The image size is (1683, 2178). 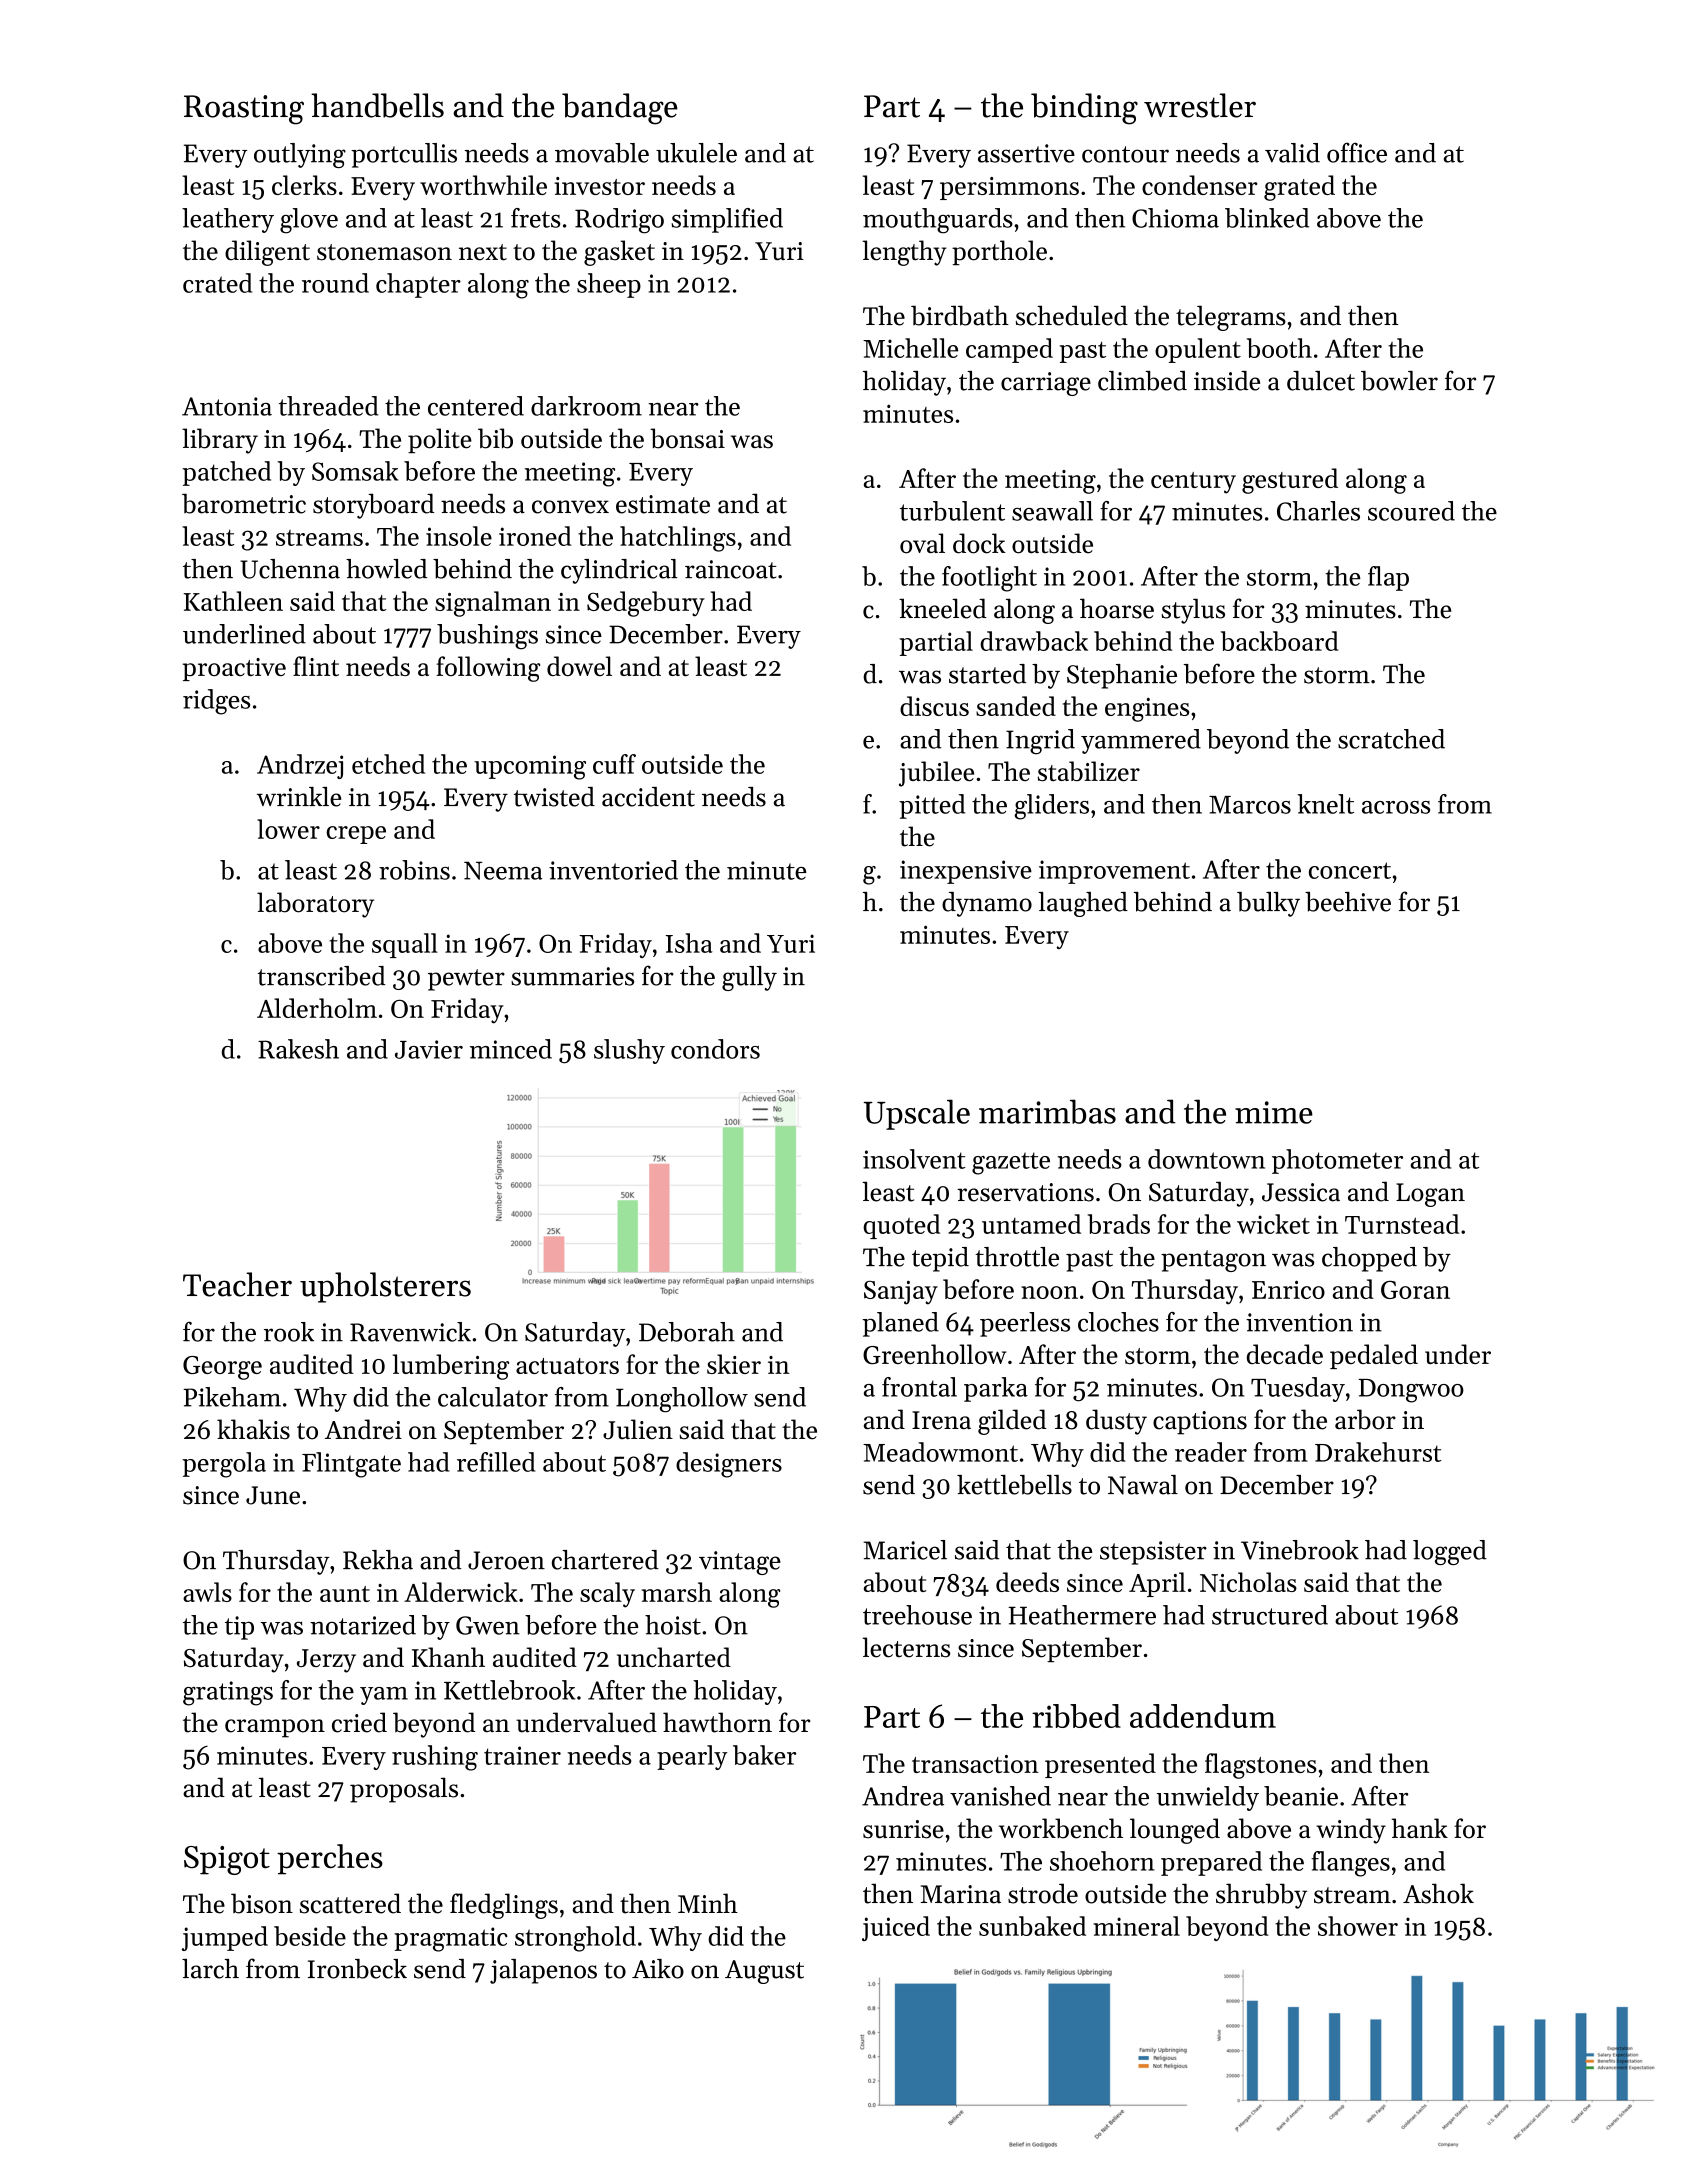 What do you see at coordinates (1430, 1195) in the screenshot?
I see `Logan` at bounding box center [1430, 1195].
